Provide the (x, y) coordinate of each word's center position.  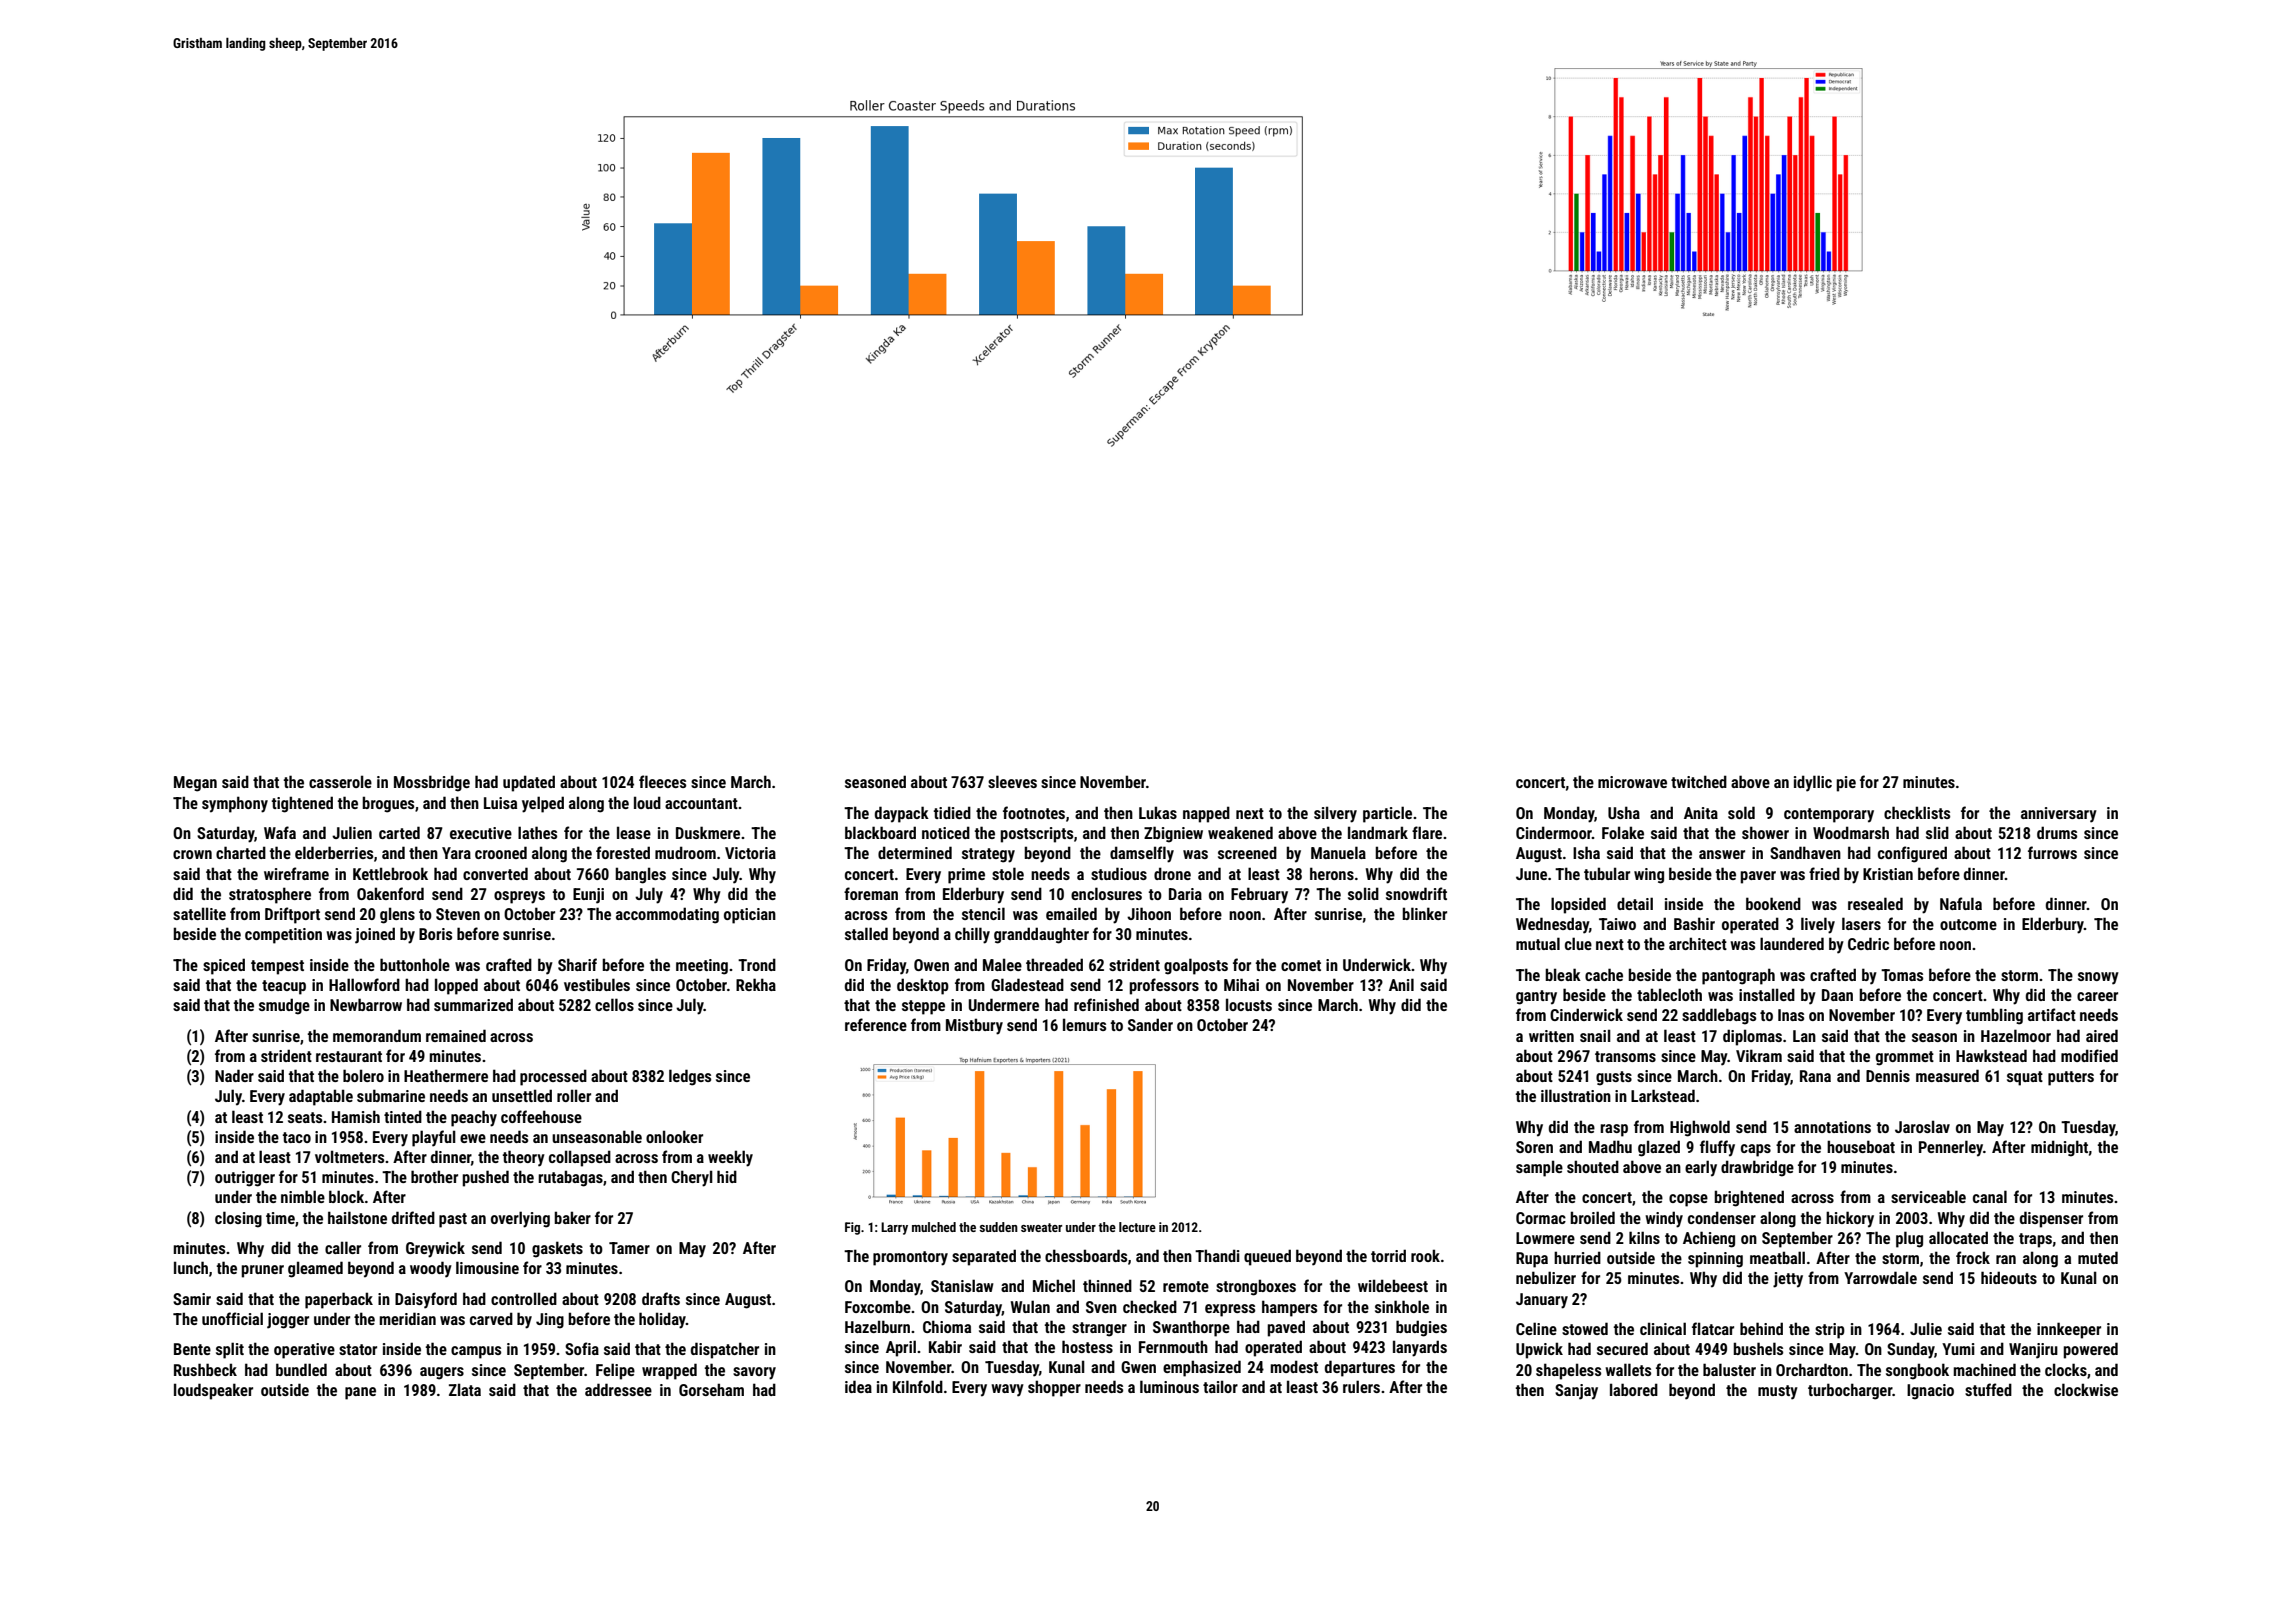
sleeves (1012, 781)
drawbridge (1757, 1168)
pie (1846, 784)
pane (360, 1393)
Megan (195, 784)
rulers (1361, 1386)
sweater (1041, 1227)
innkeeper (2069, 1330)
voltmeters (349, 1156)
